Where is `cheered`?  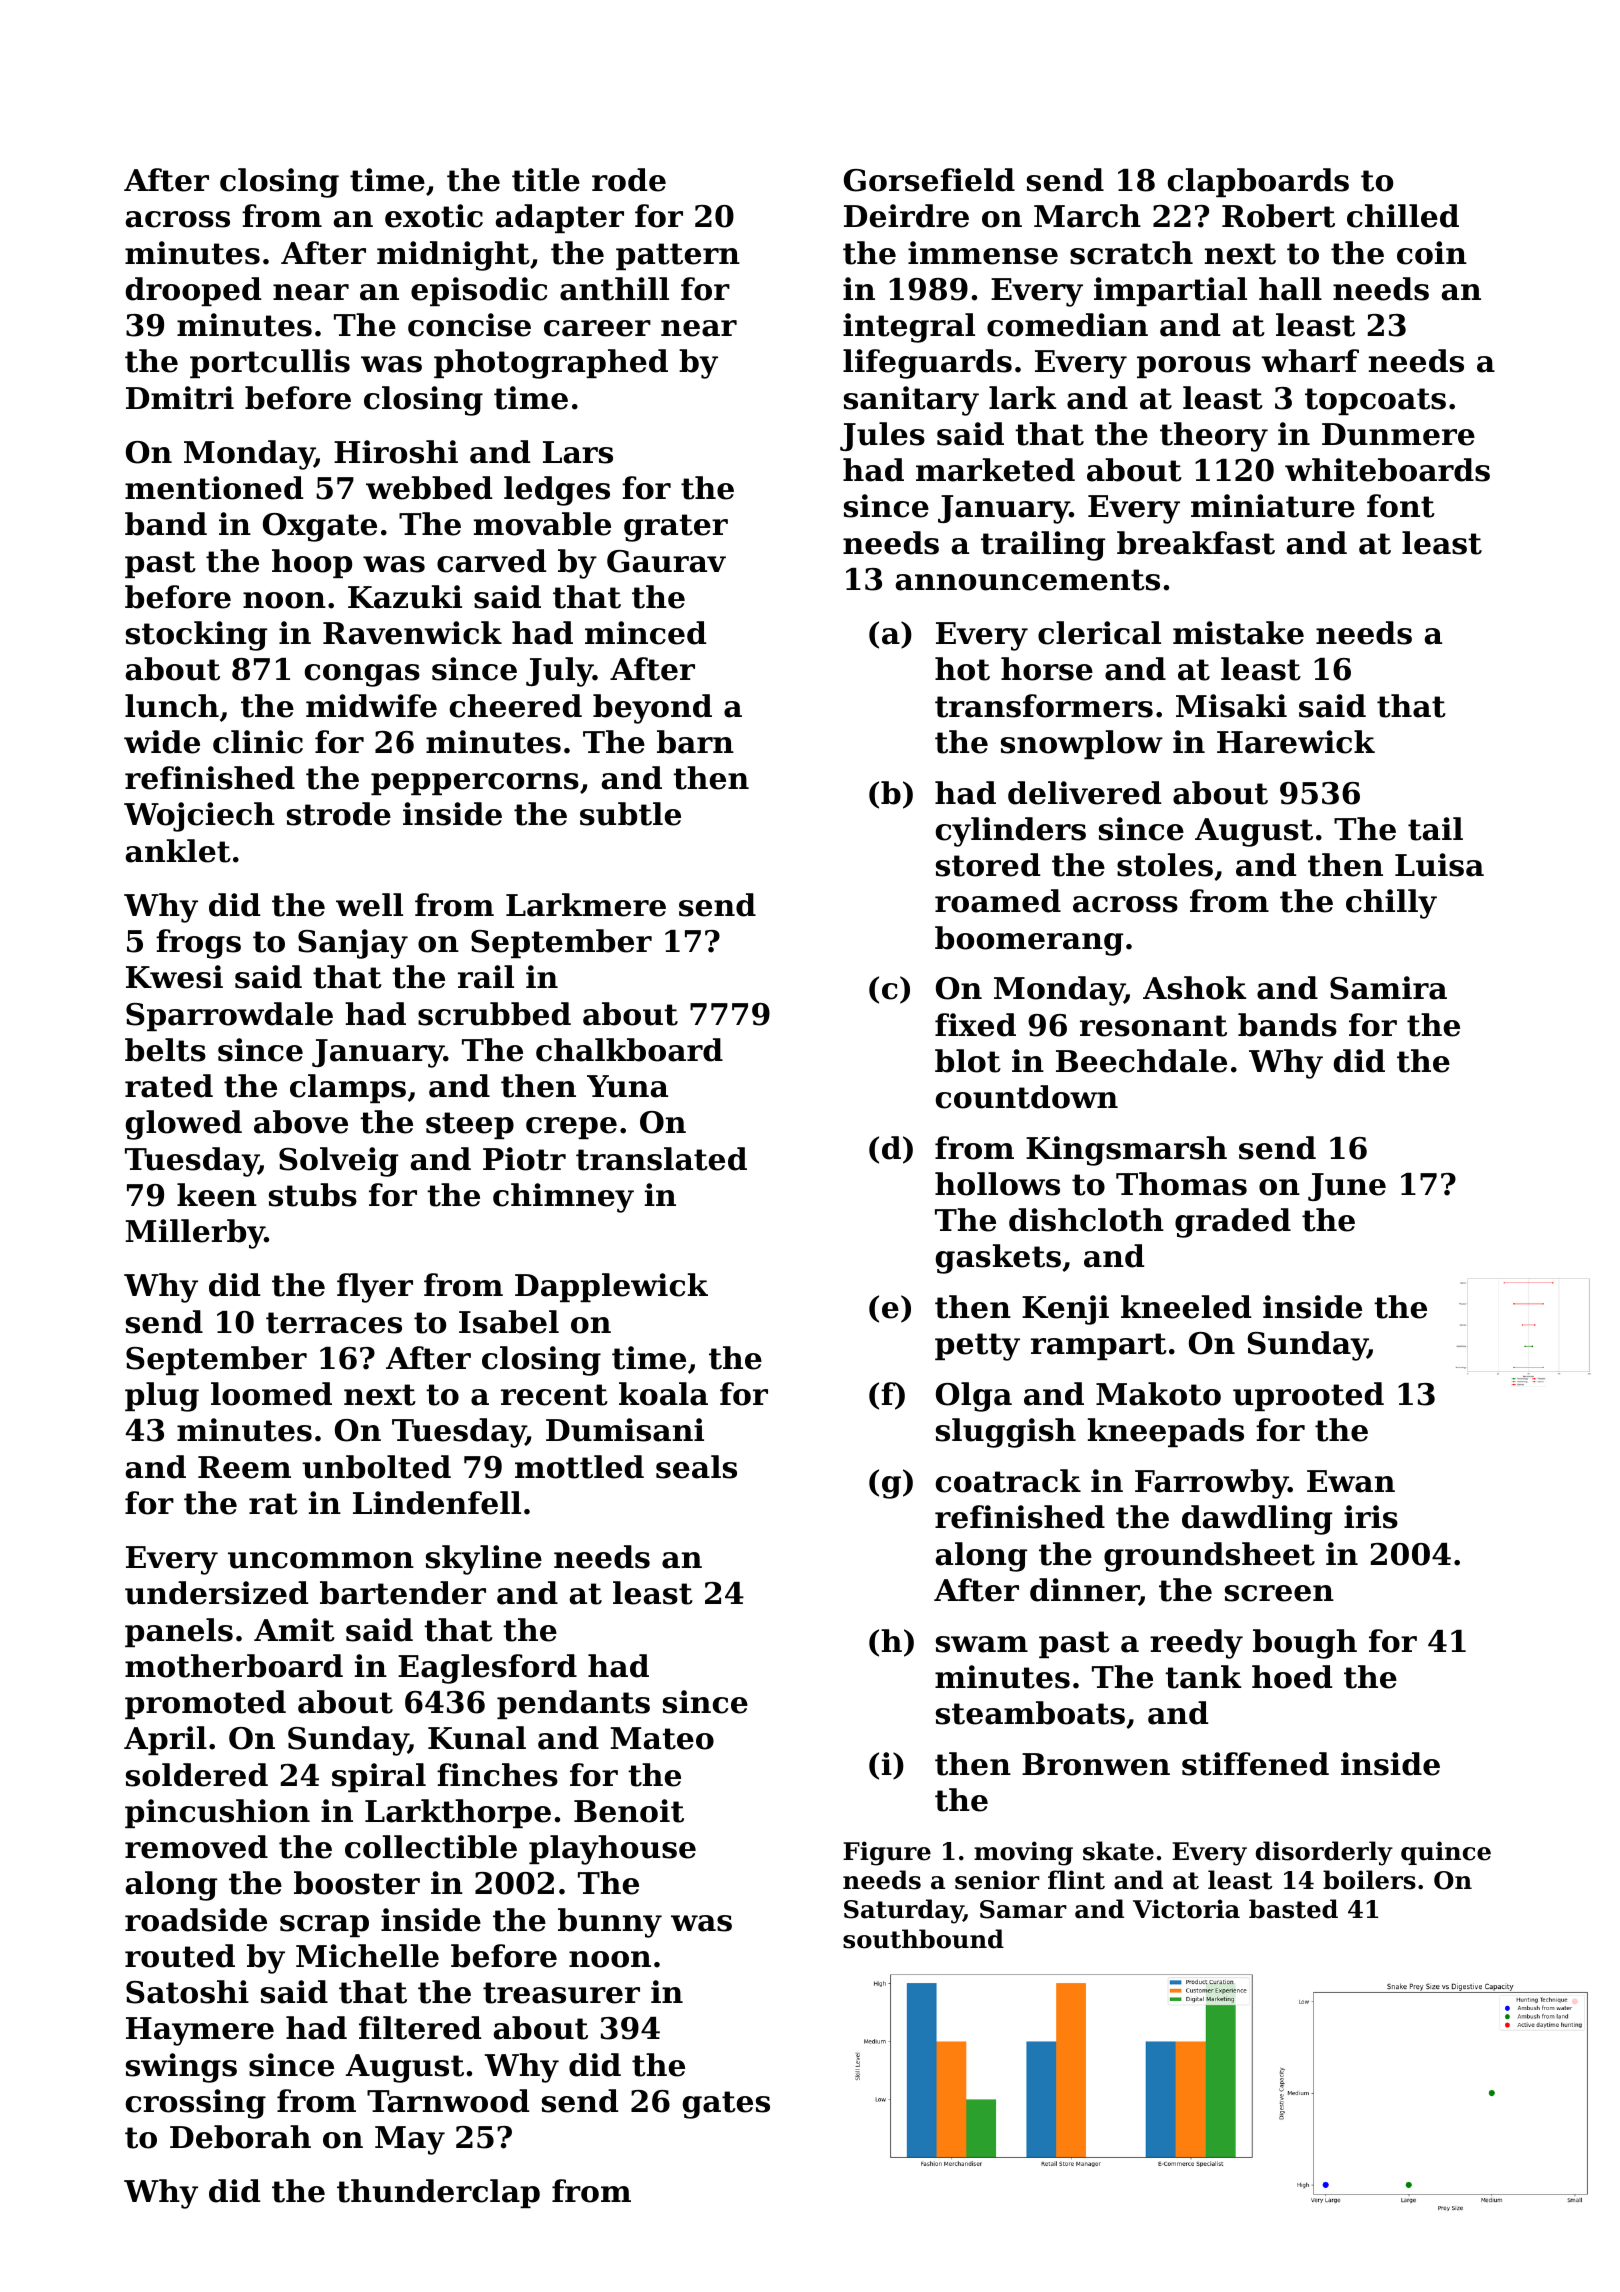 cheered is located at coordinates (516, 706).
